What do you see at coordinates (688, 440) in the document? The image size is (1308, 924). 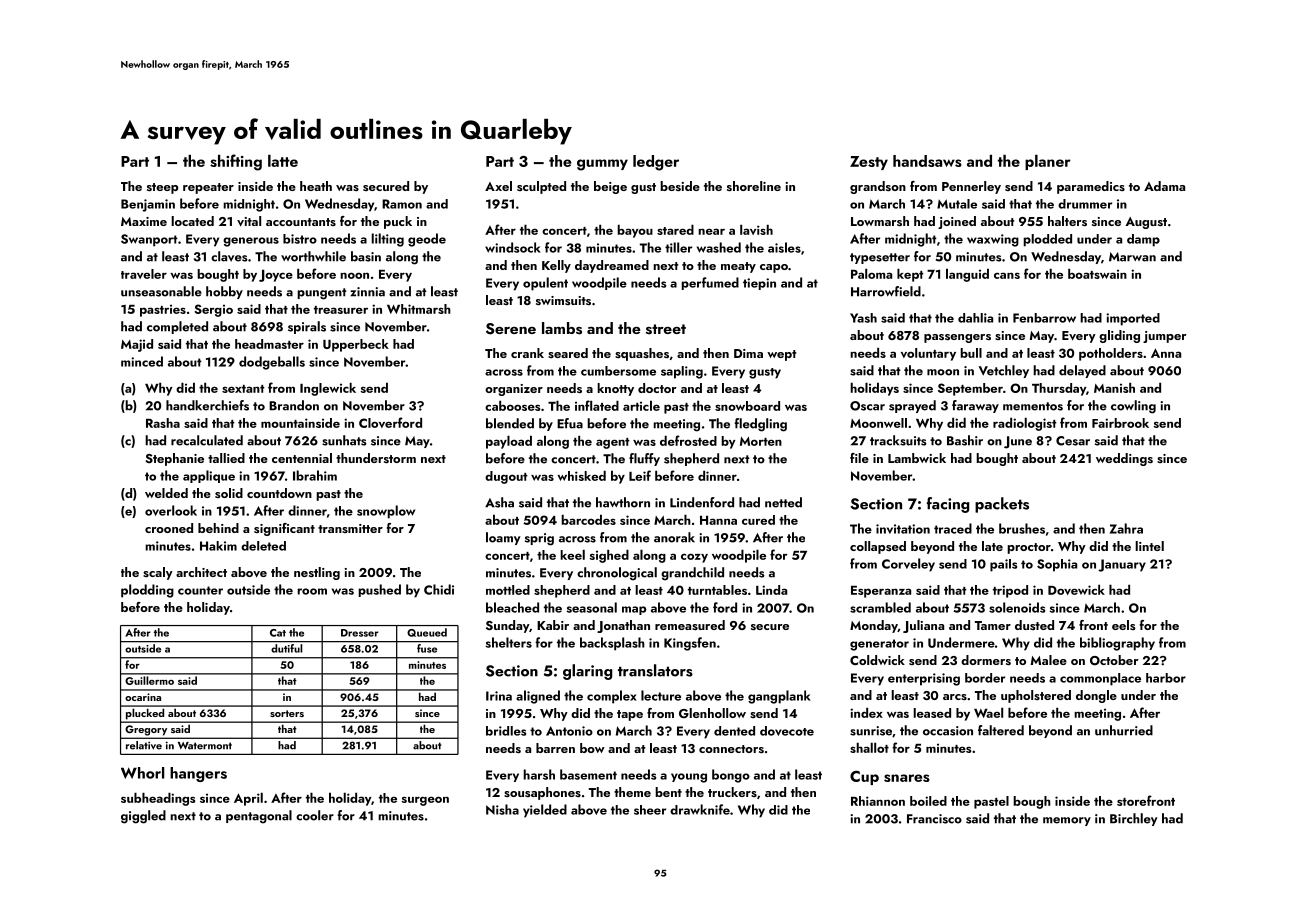 I see `defrosted` at bounding box center [688, 440].
